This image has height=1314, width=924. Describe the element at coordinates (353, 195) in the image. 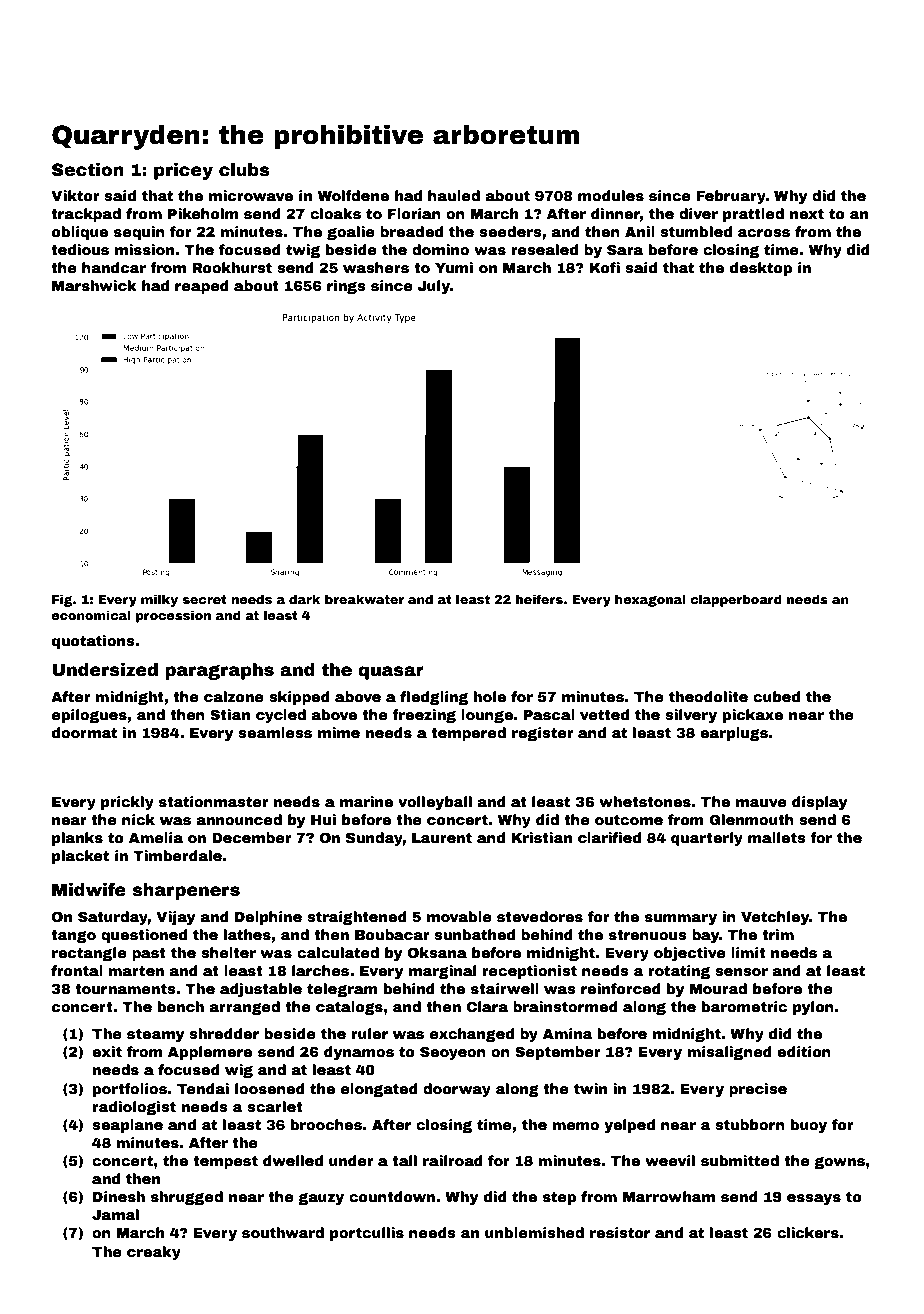

I see `Wolfdene` at that location.
